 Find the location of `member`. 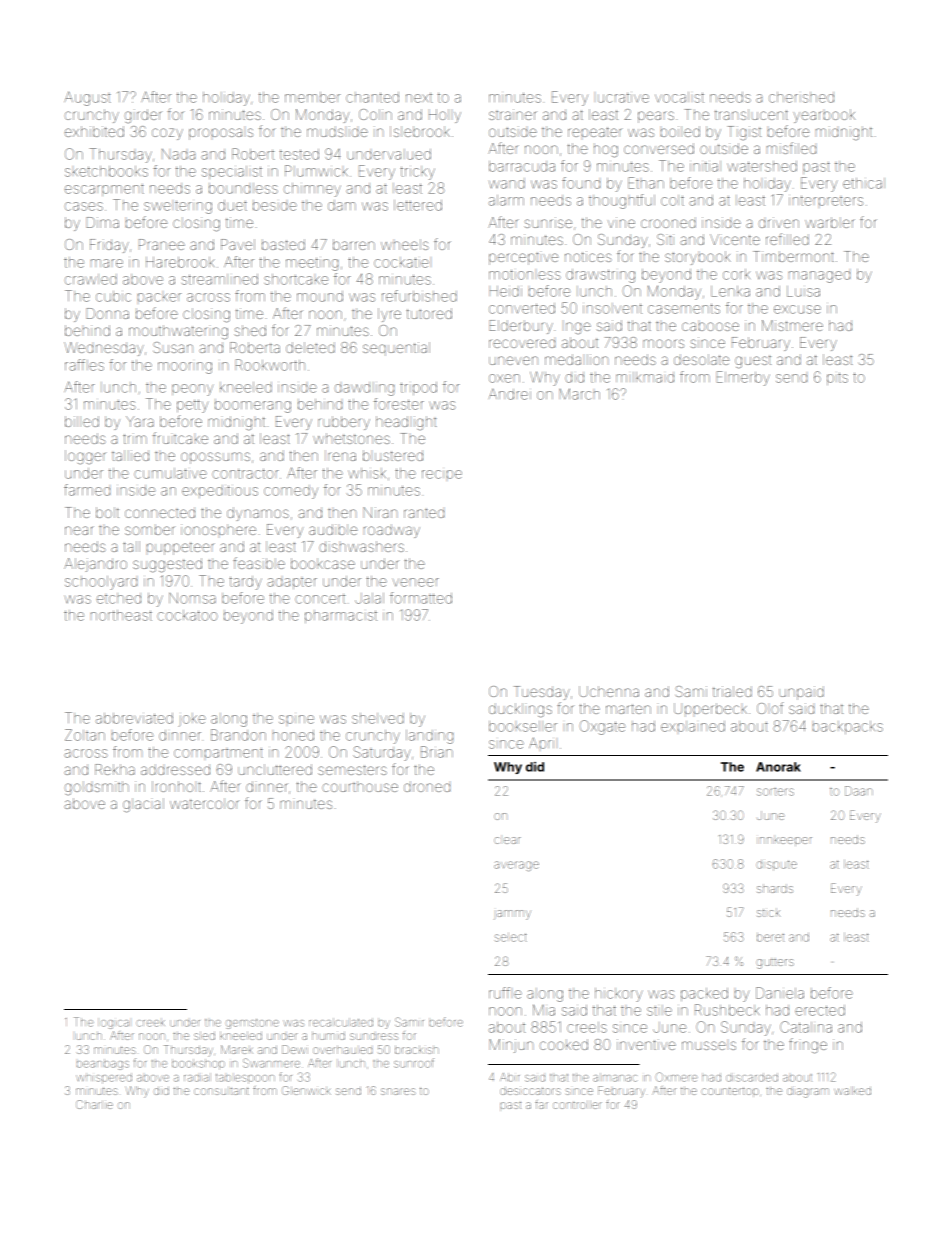

member is located at coordinates (312, 97).
